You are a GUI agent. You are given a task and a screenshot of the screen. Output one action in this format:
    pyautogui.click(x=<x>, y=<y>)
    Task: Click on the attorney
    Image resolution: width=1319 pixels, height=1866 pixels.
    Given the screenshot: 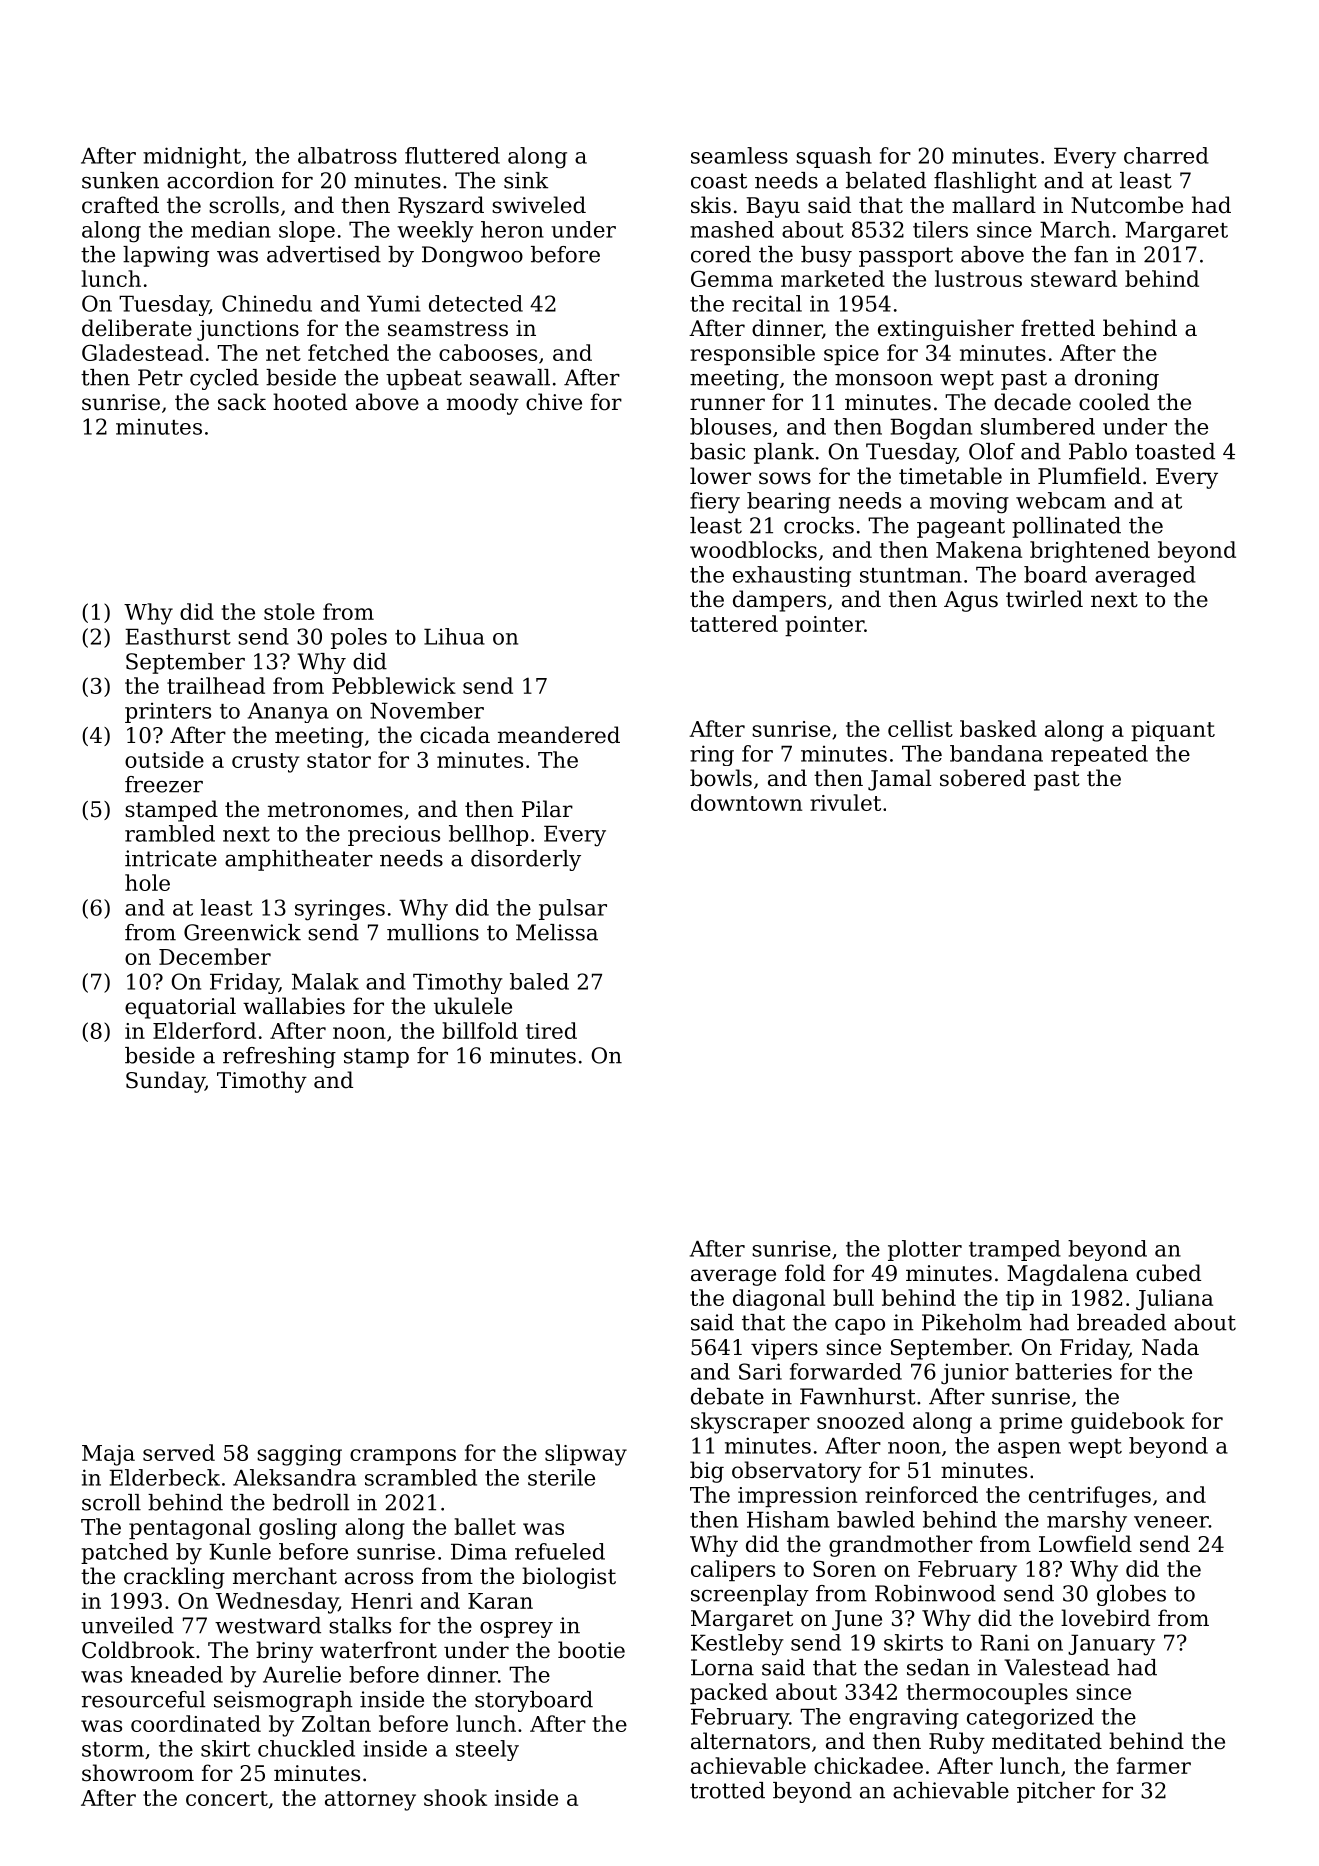 What is the action you would take?
    pyautogui.click(x=370, y=1801)
